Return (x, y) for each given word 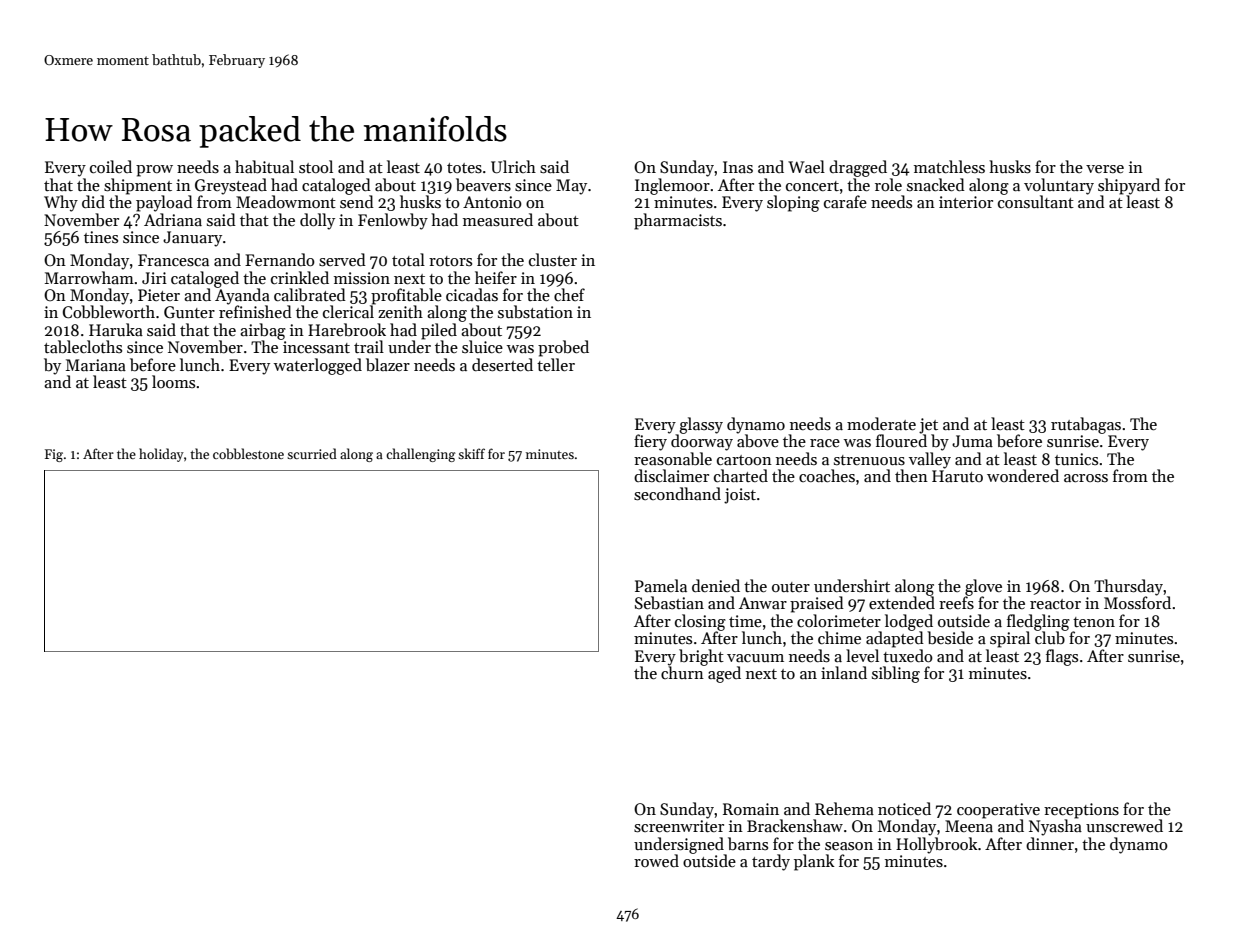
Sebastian (669, 602)
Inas (738, 167)
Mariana (96, 365)
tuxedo (908, 655)
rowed (656, 860)
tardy (771, 862)
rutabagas (1086, 425)
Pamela (661, 585)
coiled (111, 166)
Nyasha (1055, 827)
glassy (701, 425)
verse (1105, 169)
